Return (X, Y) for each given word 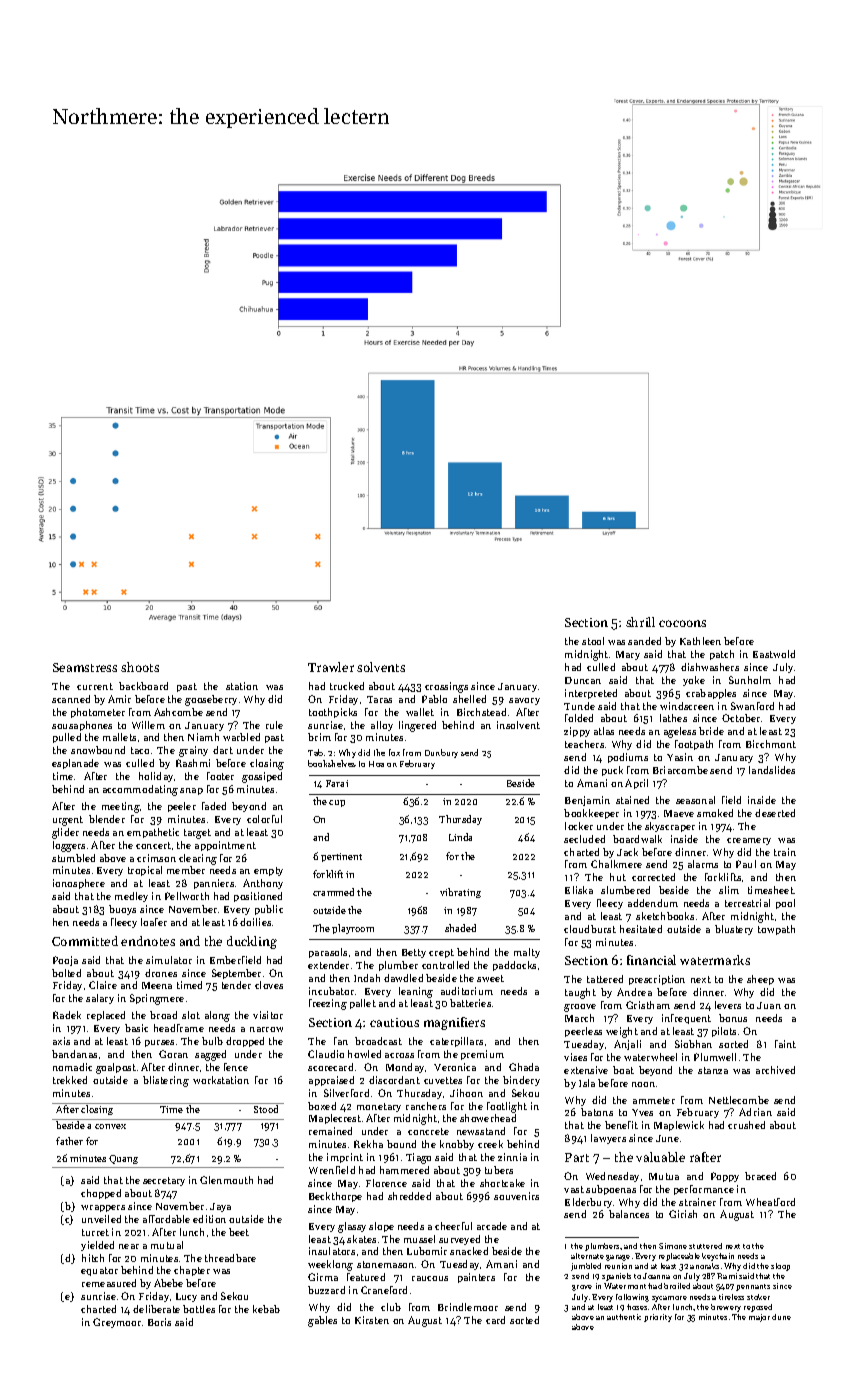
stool (593, 641)
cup (337, 803)
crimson (156, 858)
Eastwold (774, 654)
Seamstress (85, 667)
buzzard (326, 1290)
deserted (775, 813)
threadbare (230, 1258)
